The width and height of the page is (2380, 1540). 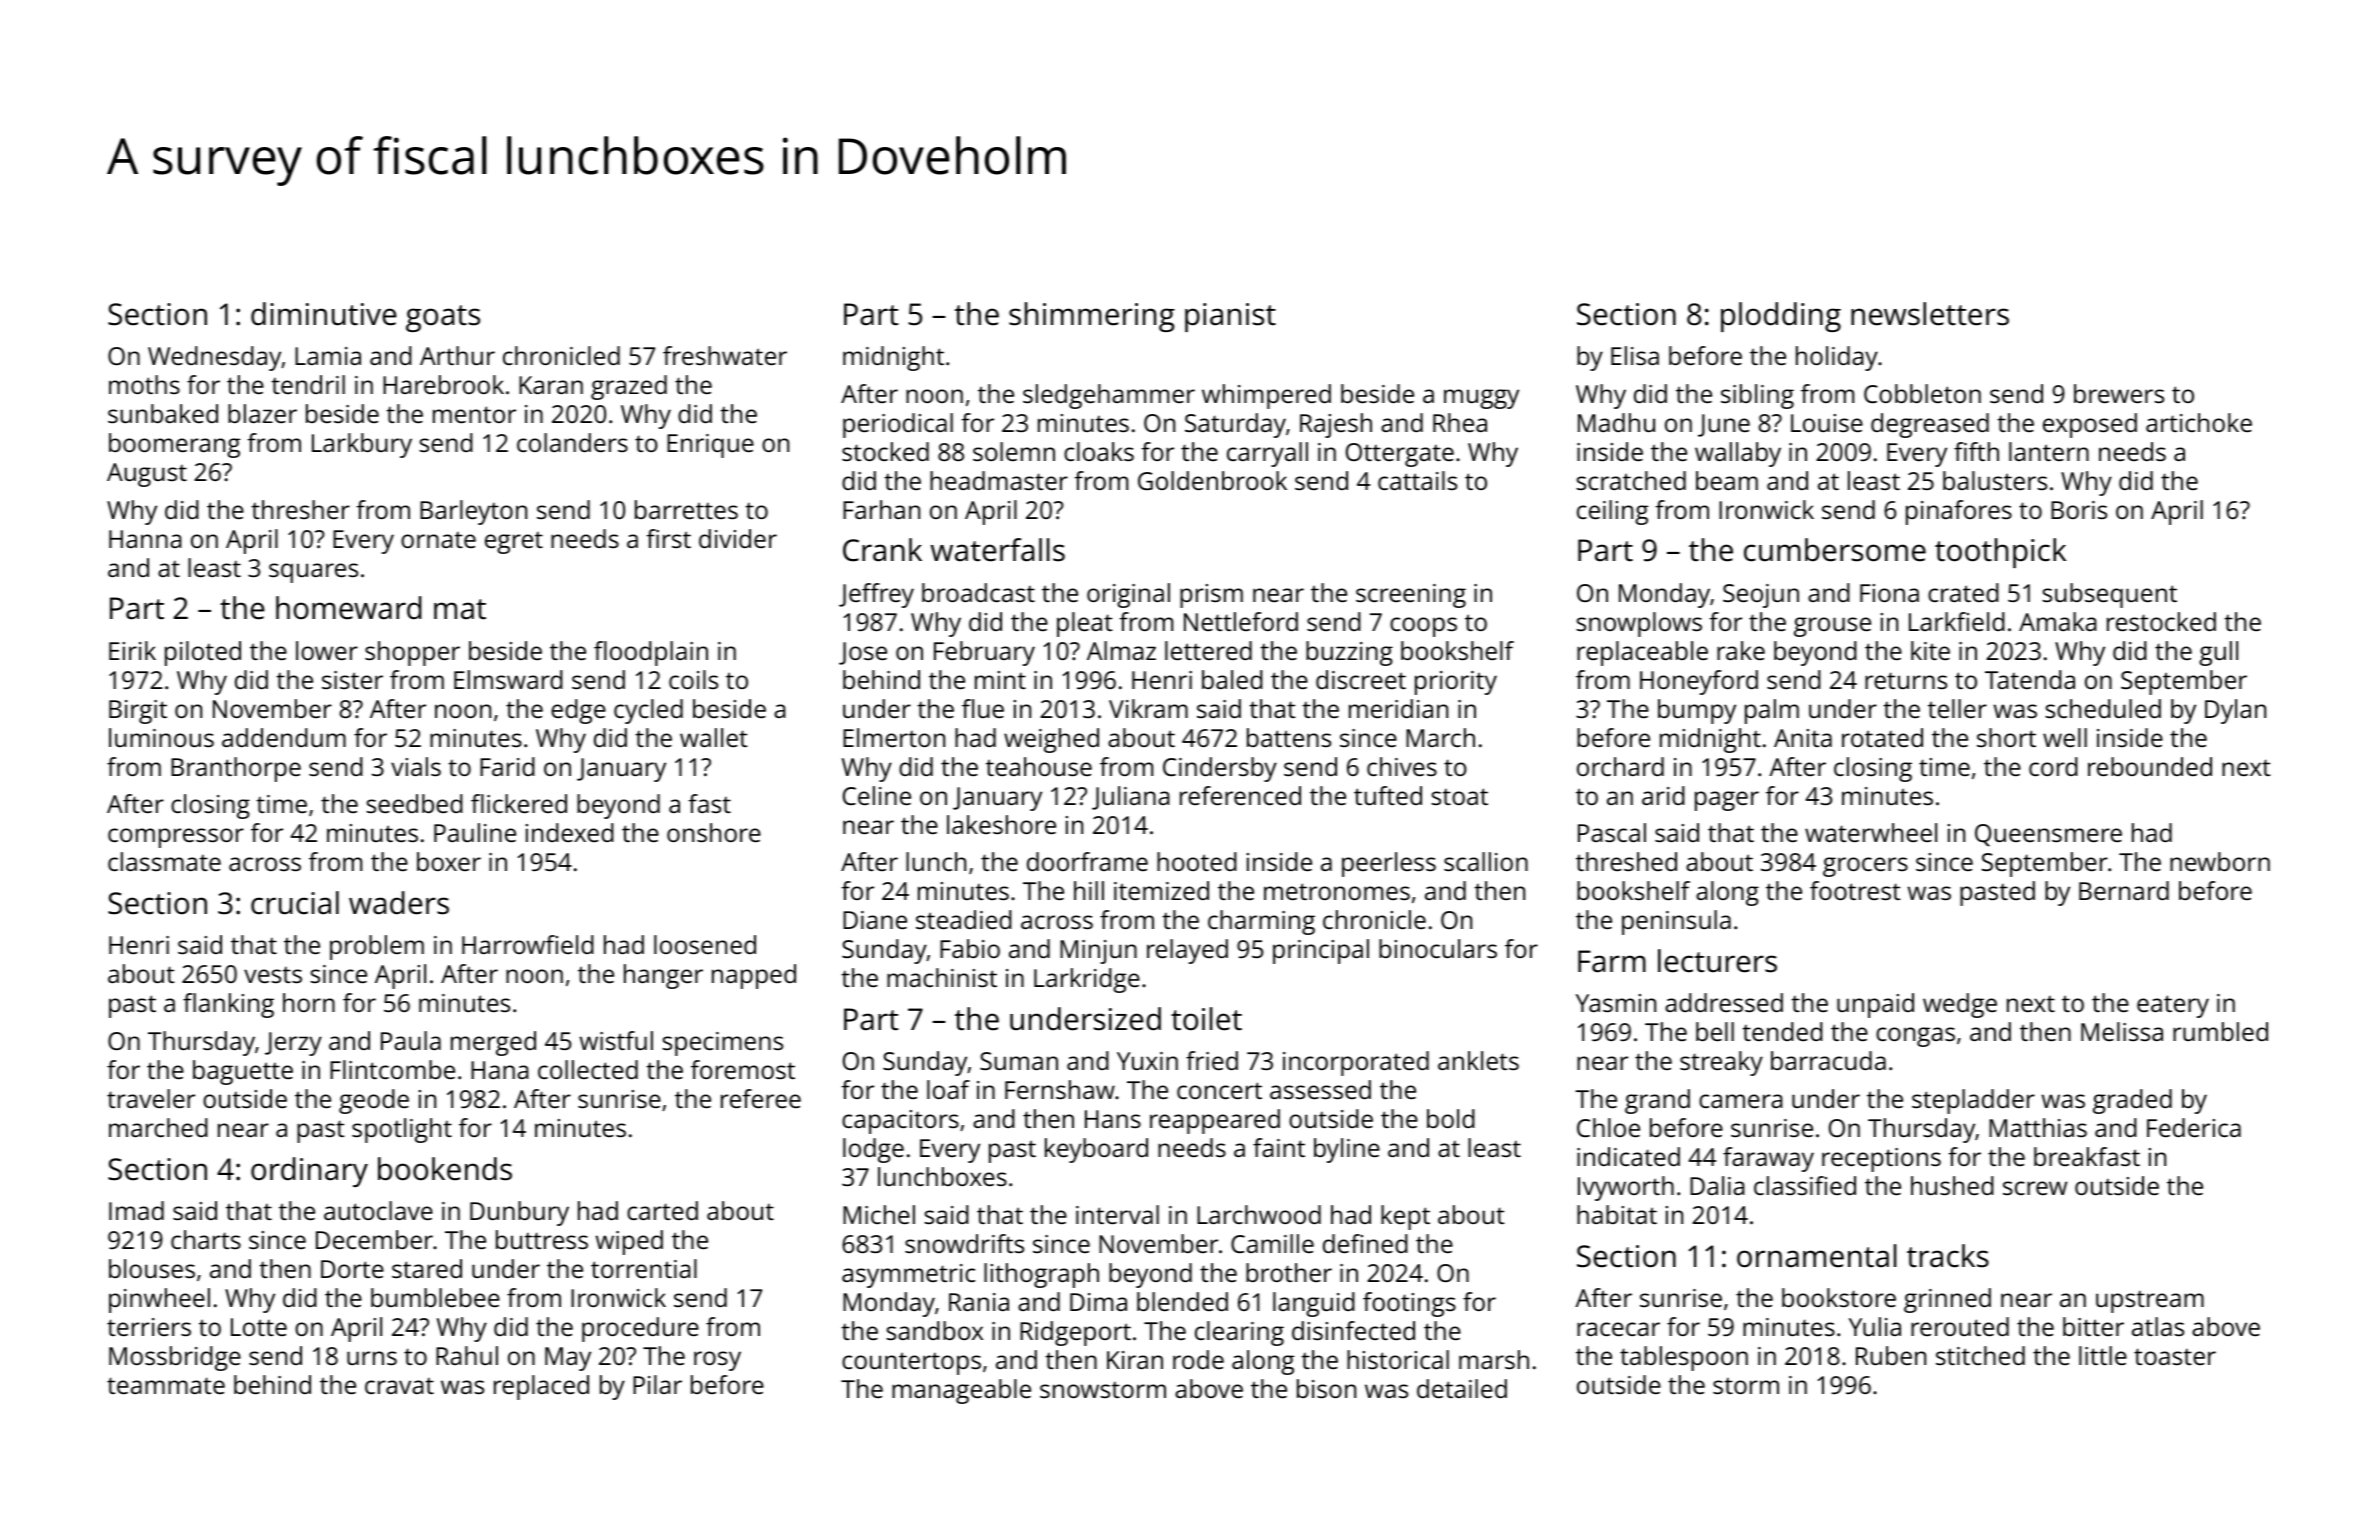 I want to click on teammate, so click(x=166, y=1385).
